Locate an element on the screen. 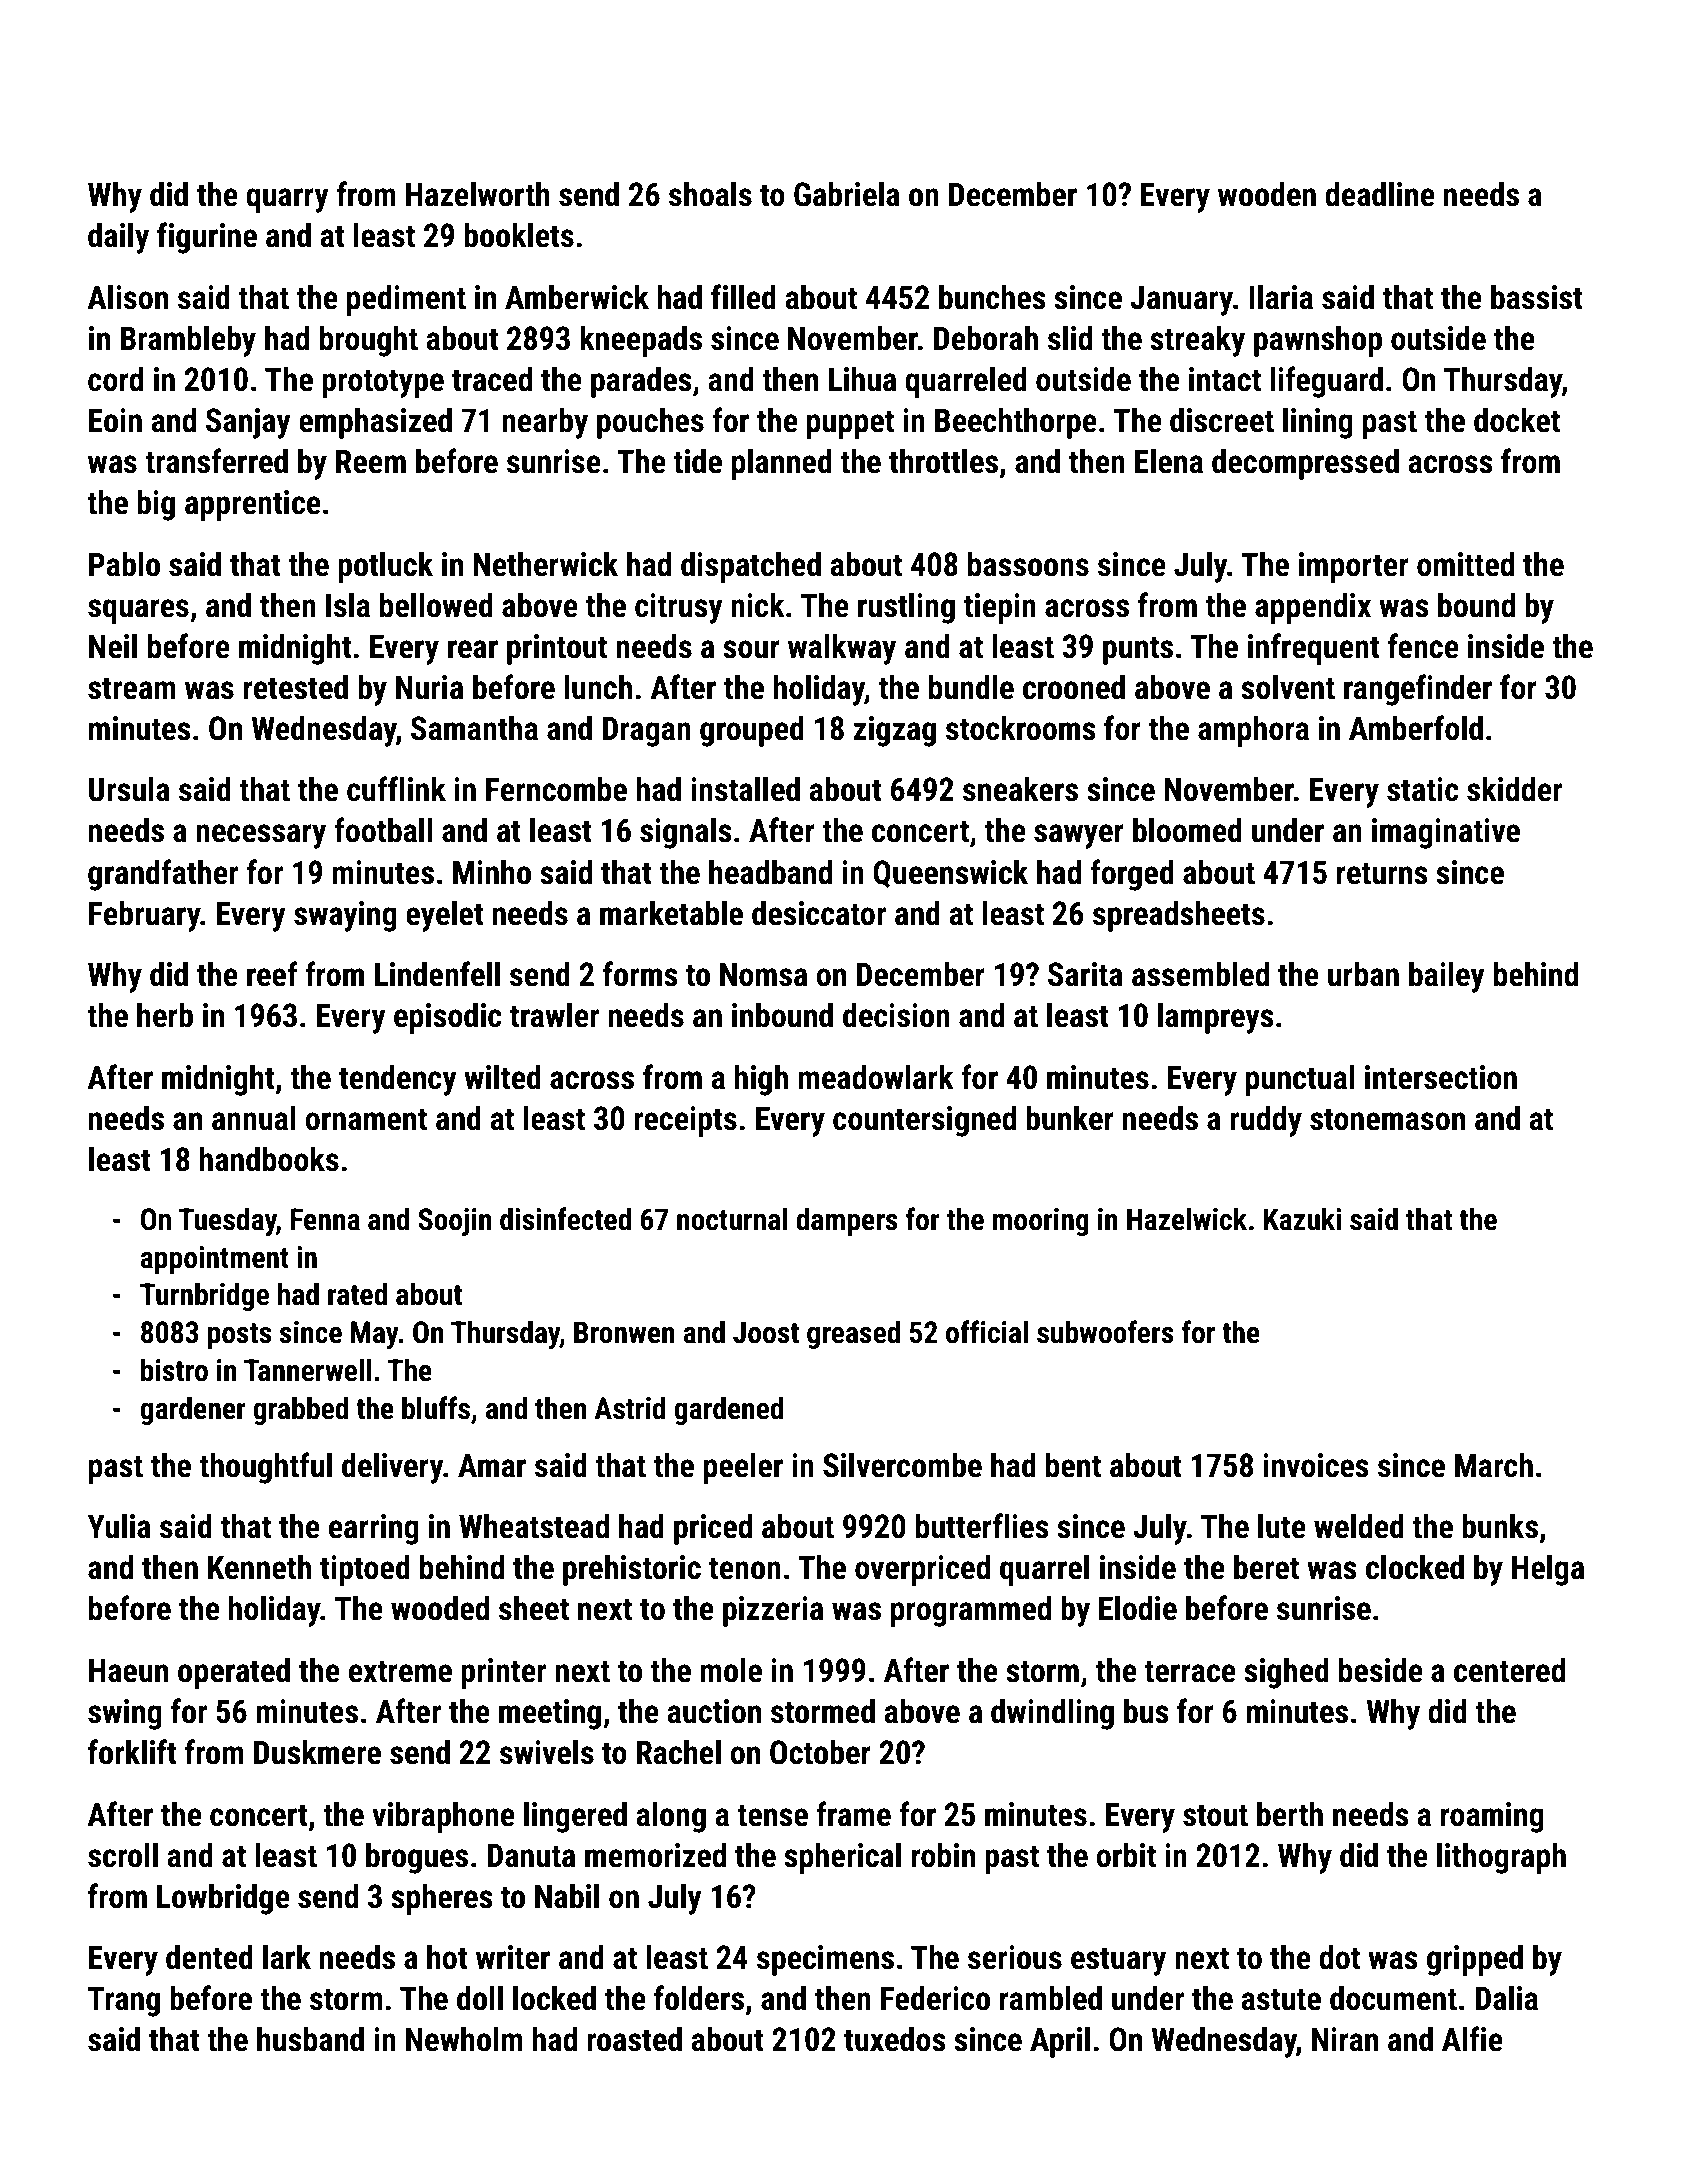  husband is located at coordinates (310, 2039).
